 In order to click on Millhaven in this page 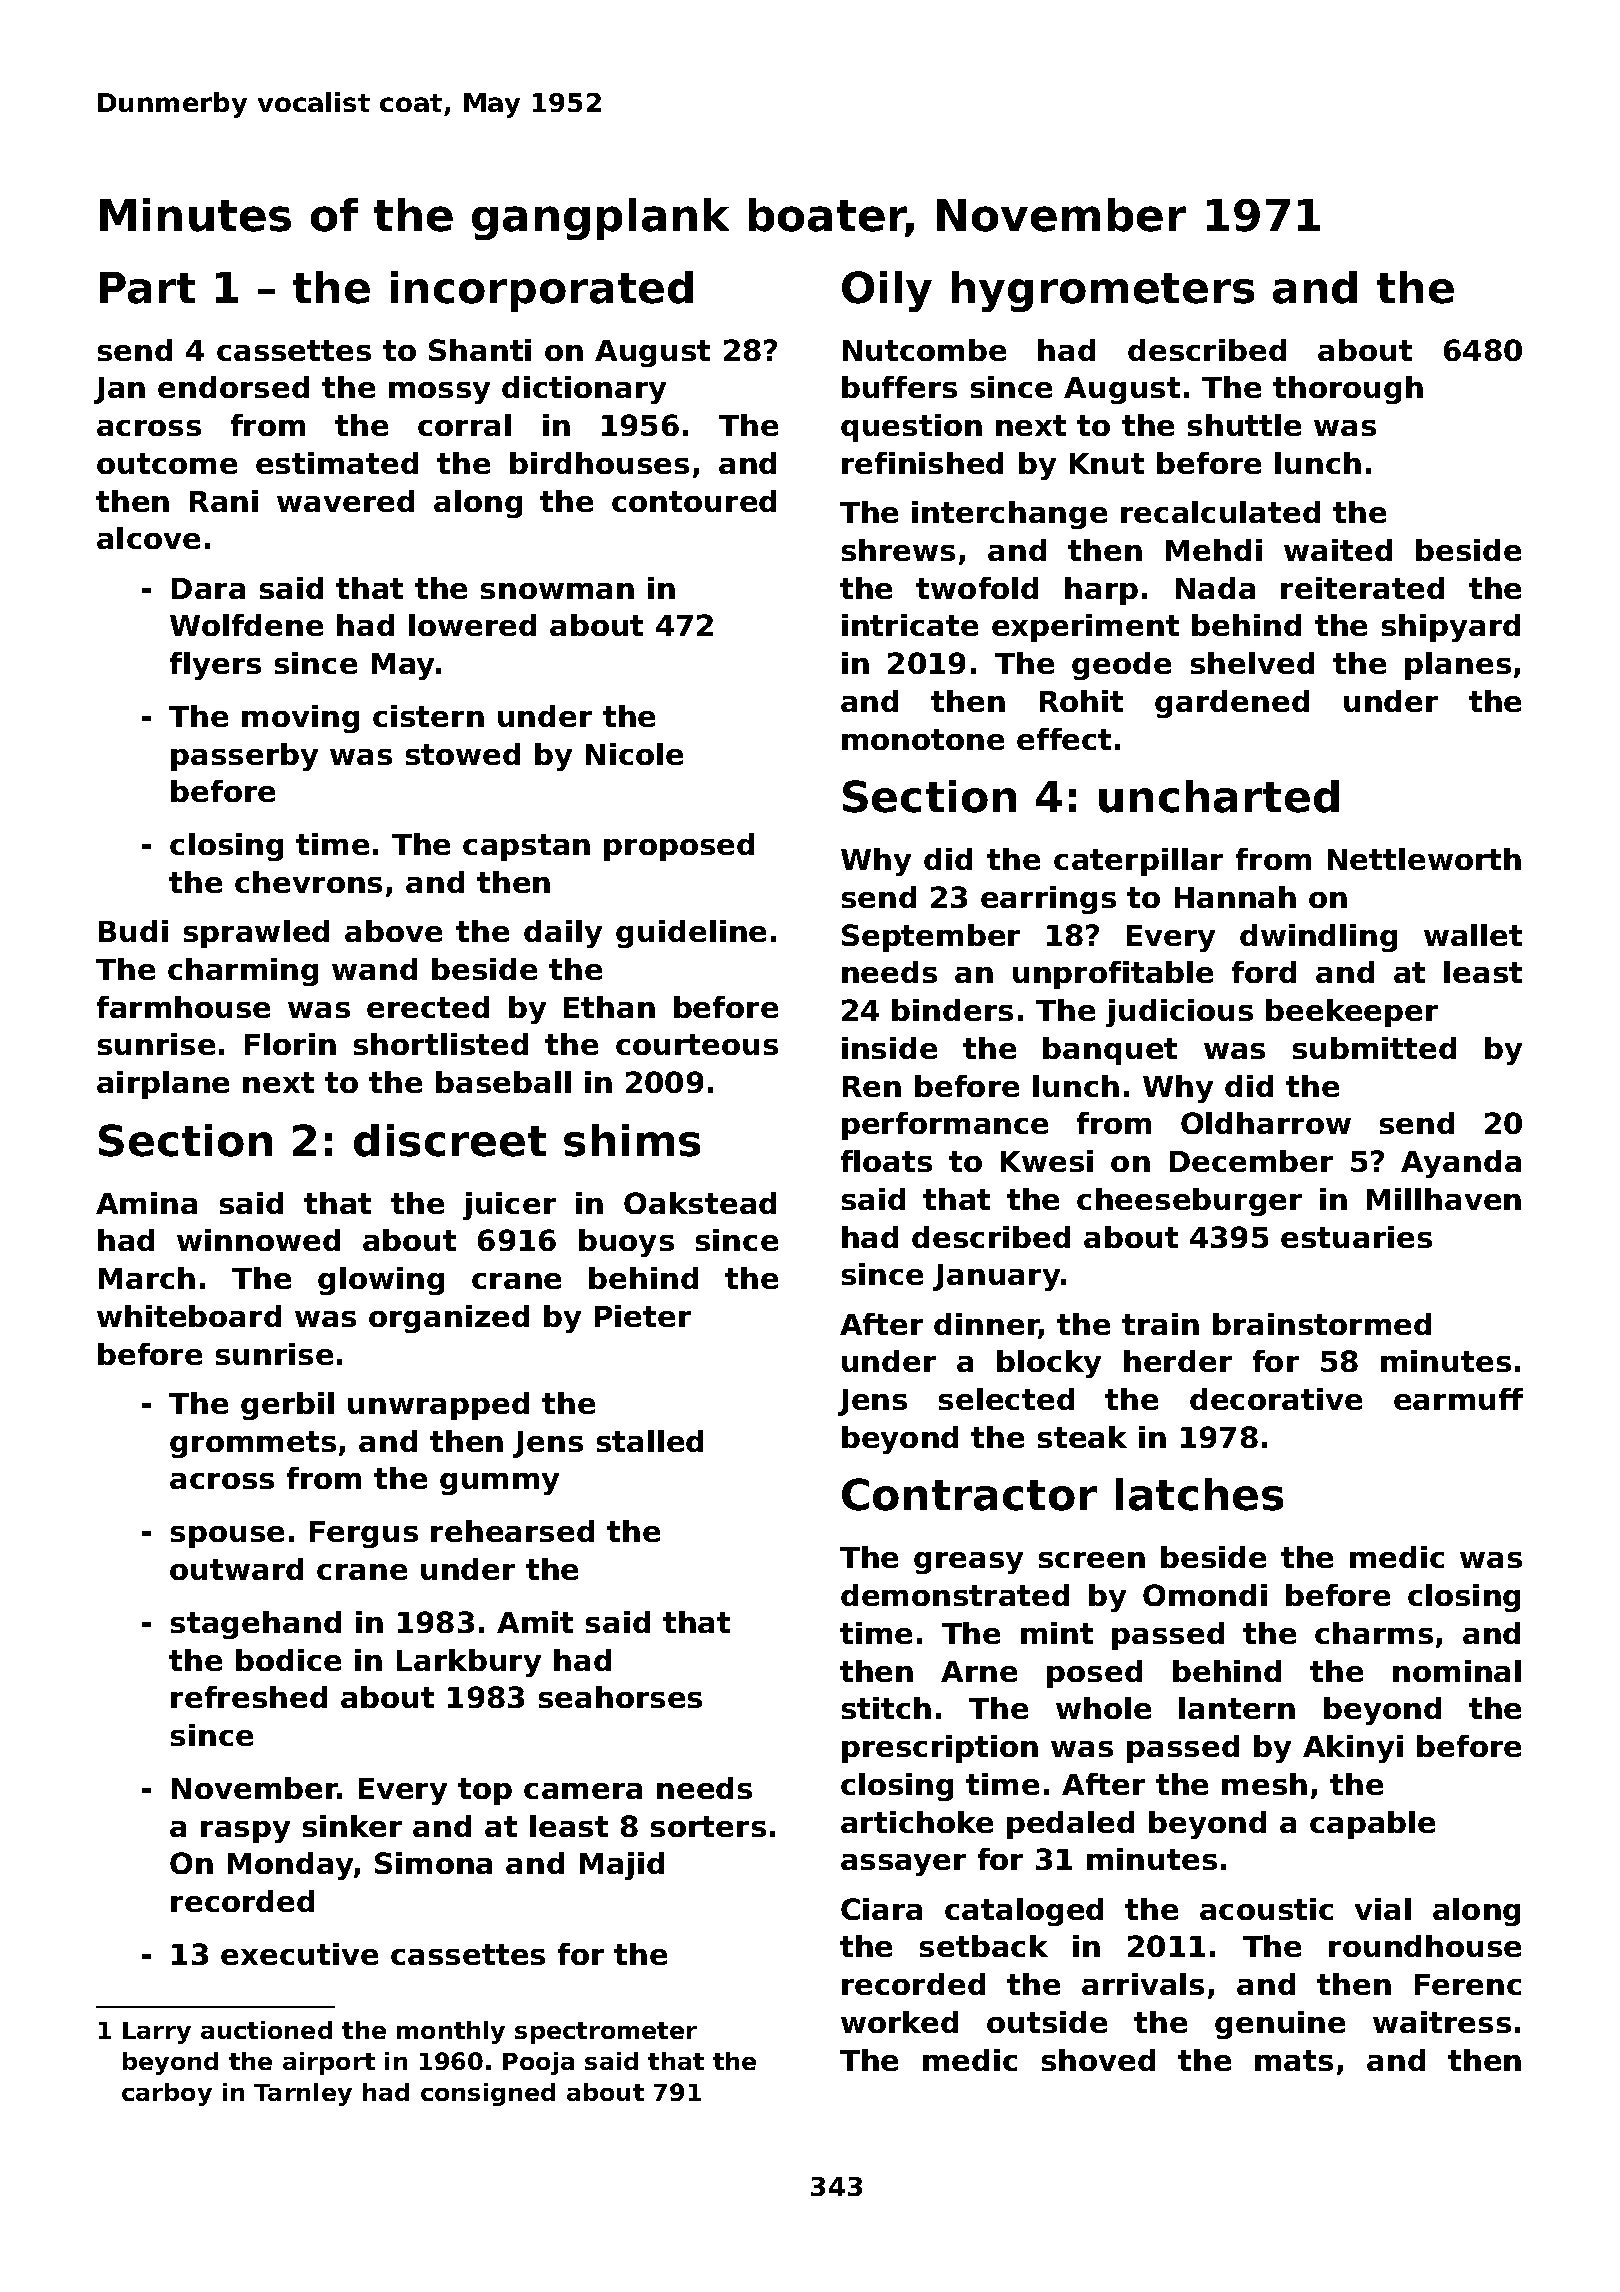, I will do `click(1444, 1199)`.
